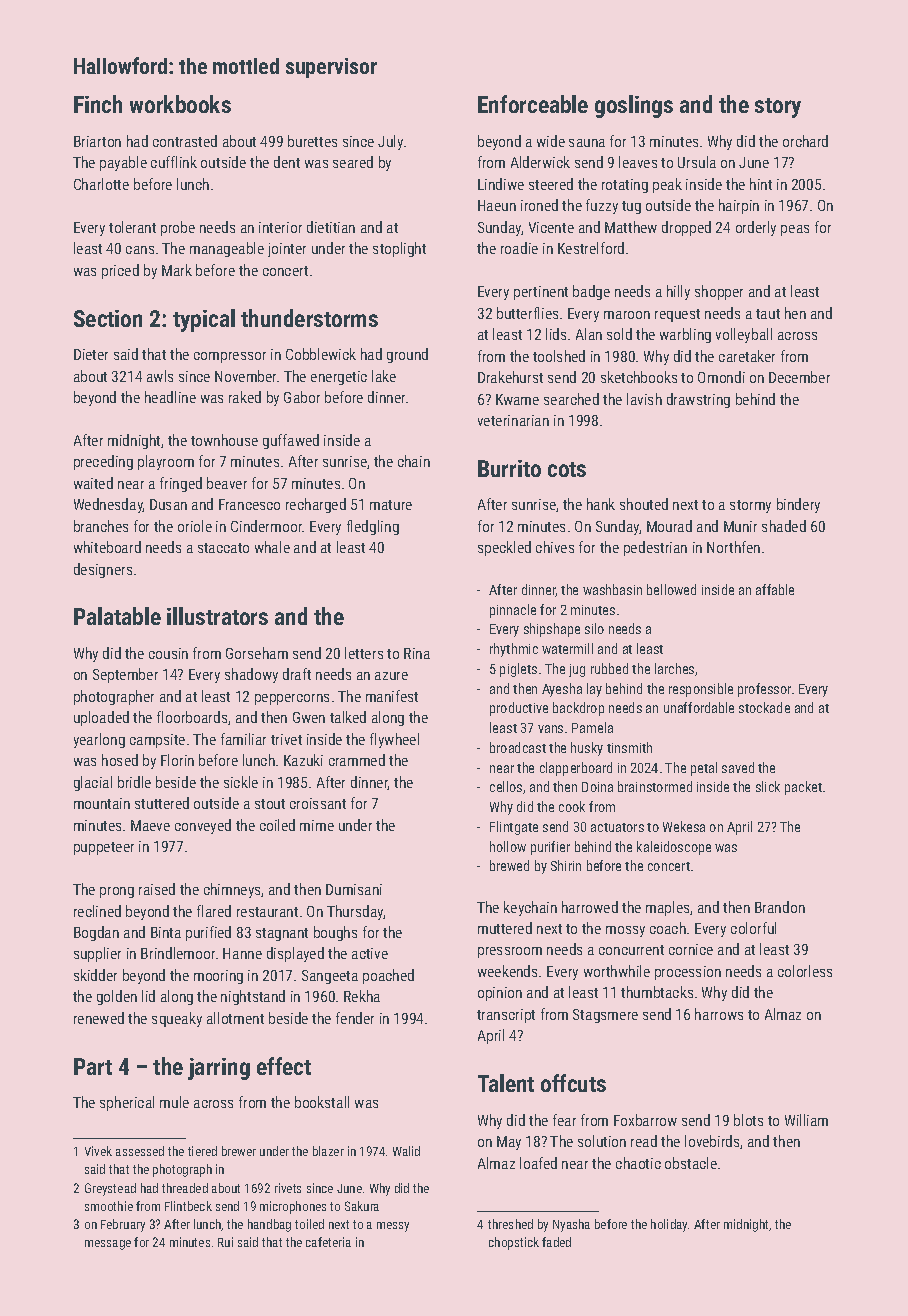  What do you see at coordinates (391, 676) in the screenshot?
I see `azure` at bounding box center [391, 676].
